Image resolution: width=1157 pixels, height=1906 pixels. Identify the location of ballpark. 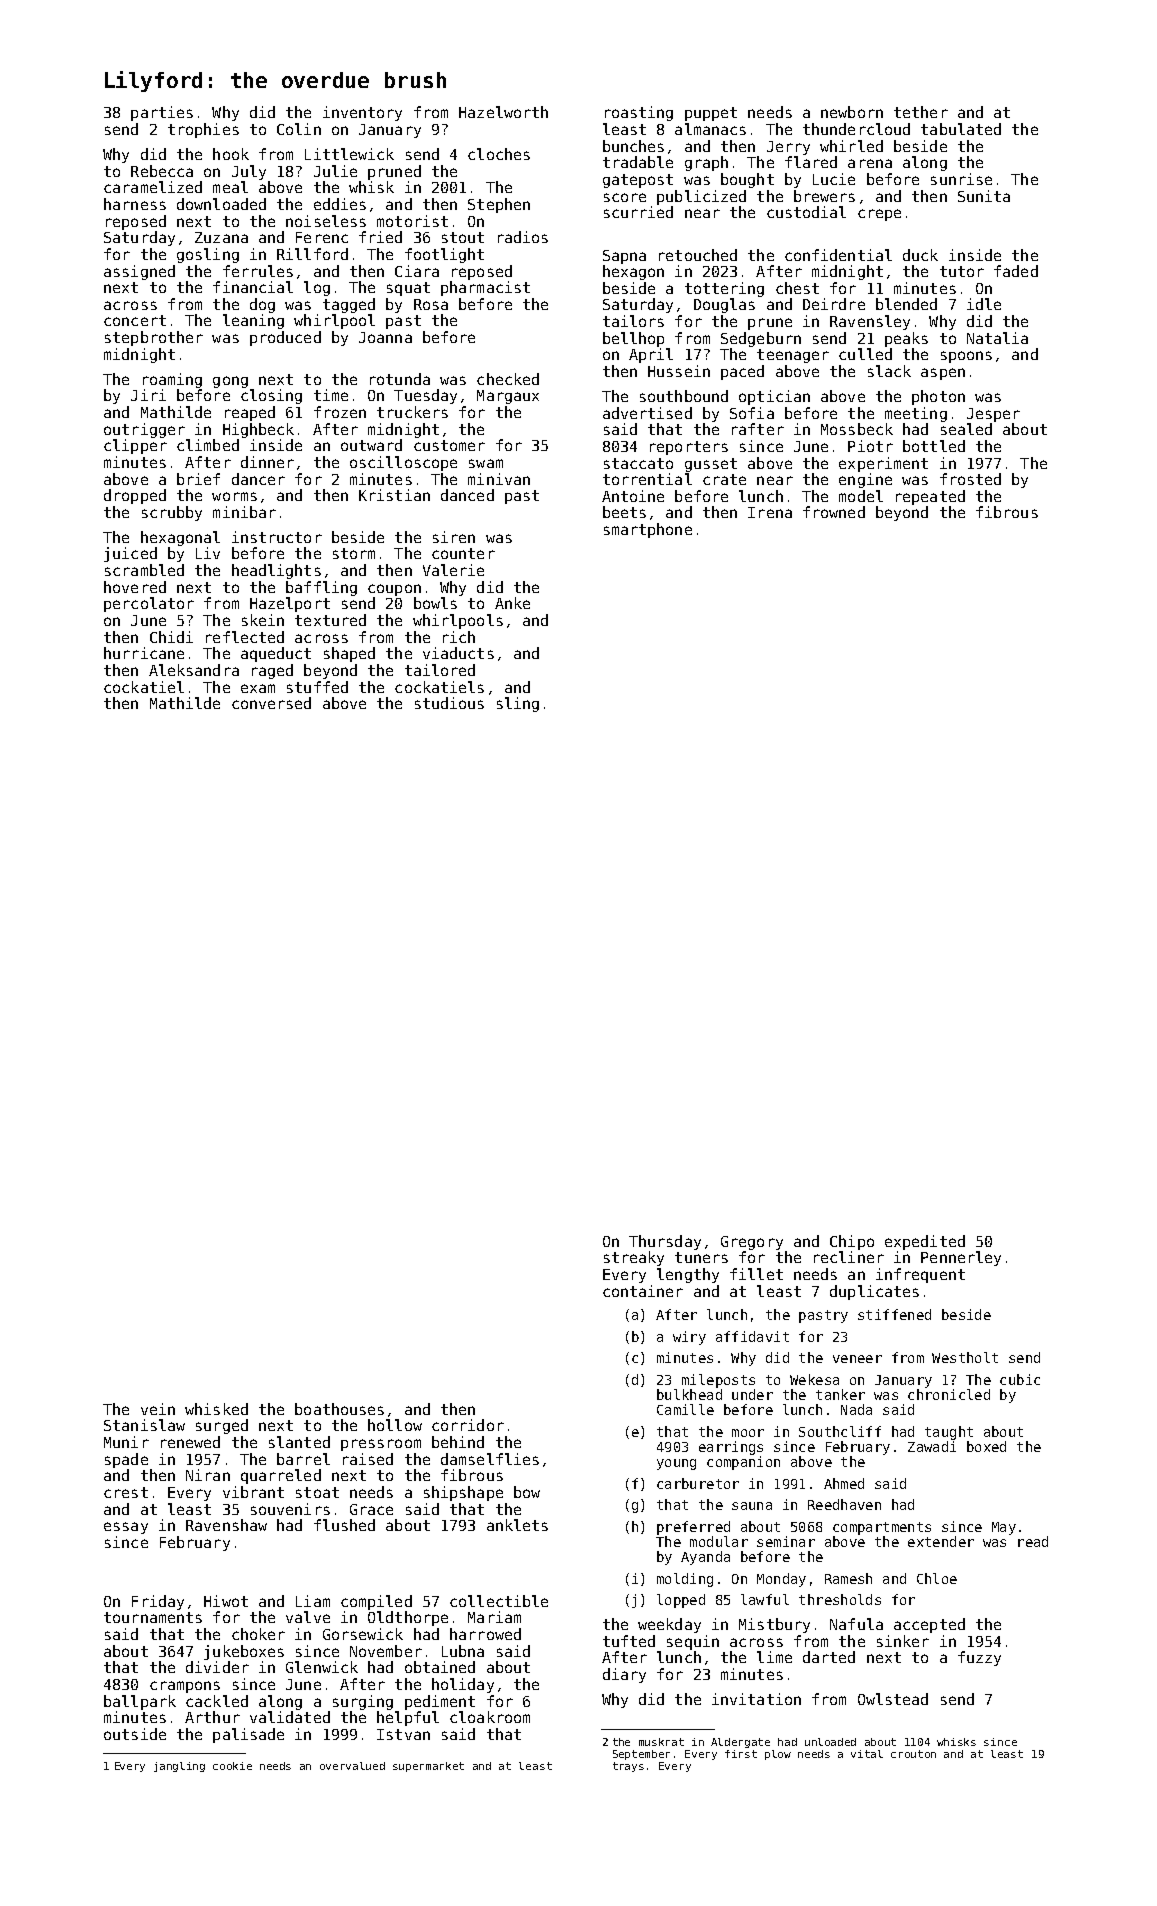
(140, 1702).
